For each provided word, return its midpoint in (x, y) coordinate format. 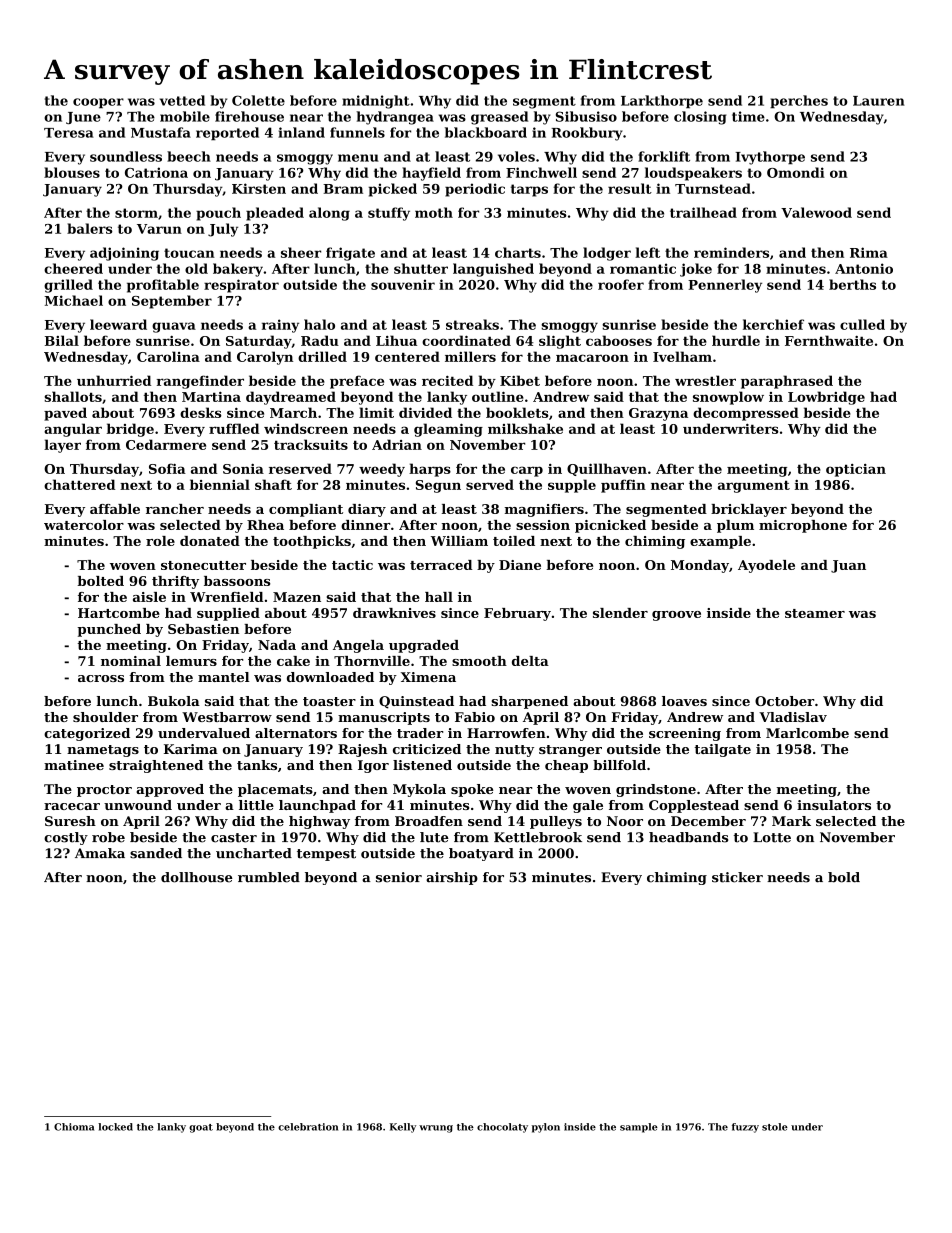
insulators (834, 805)
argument (754, 486)
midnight (376, 102)
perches (799, 102)
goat (201, 1128)
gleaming (448, 430)
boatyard (481, 854)
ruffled (234, 428)
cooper (98, 103)
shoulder (105, 717)
